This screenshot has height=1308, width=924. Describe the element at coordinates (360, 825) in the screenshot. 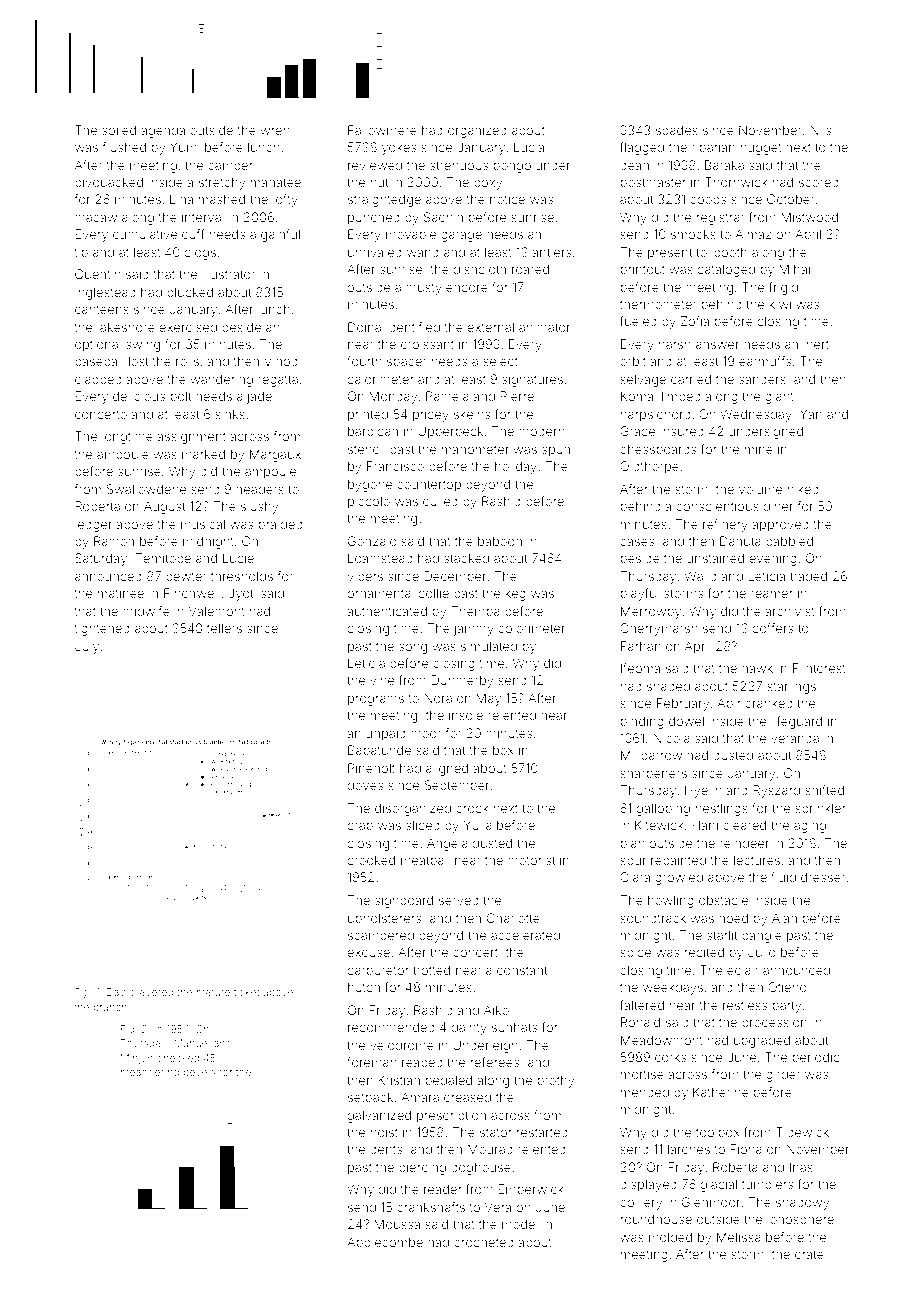

I see `crab` at that location.
